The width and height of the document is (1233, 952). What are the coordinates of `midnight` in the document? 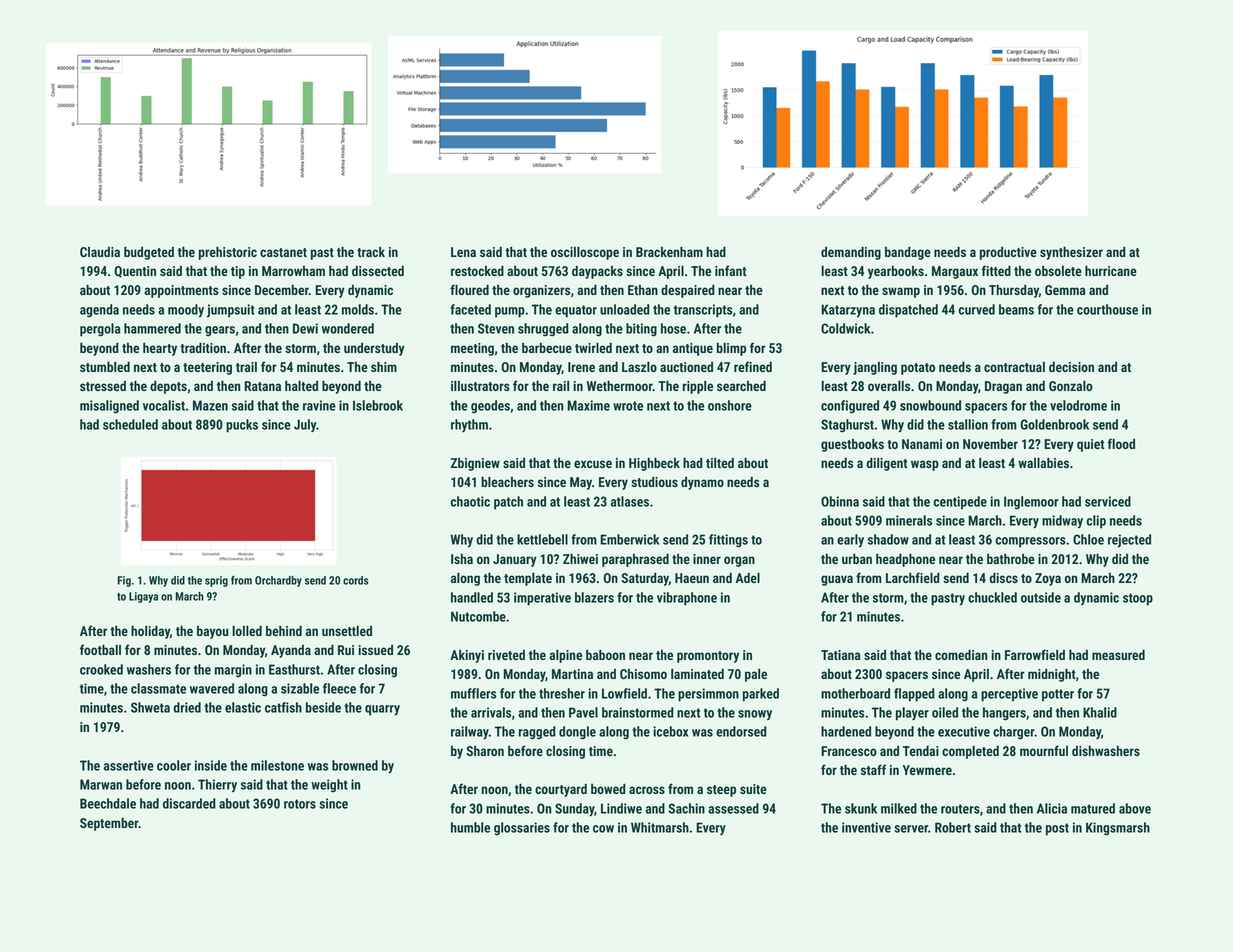 It's located at (1052, 675).
